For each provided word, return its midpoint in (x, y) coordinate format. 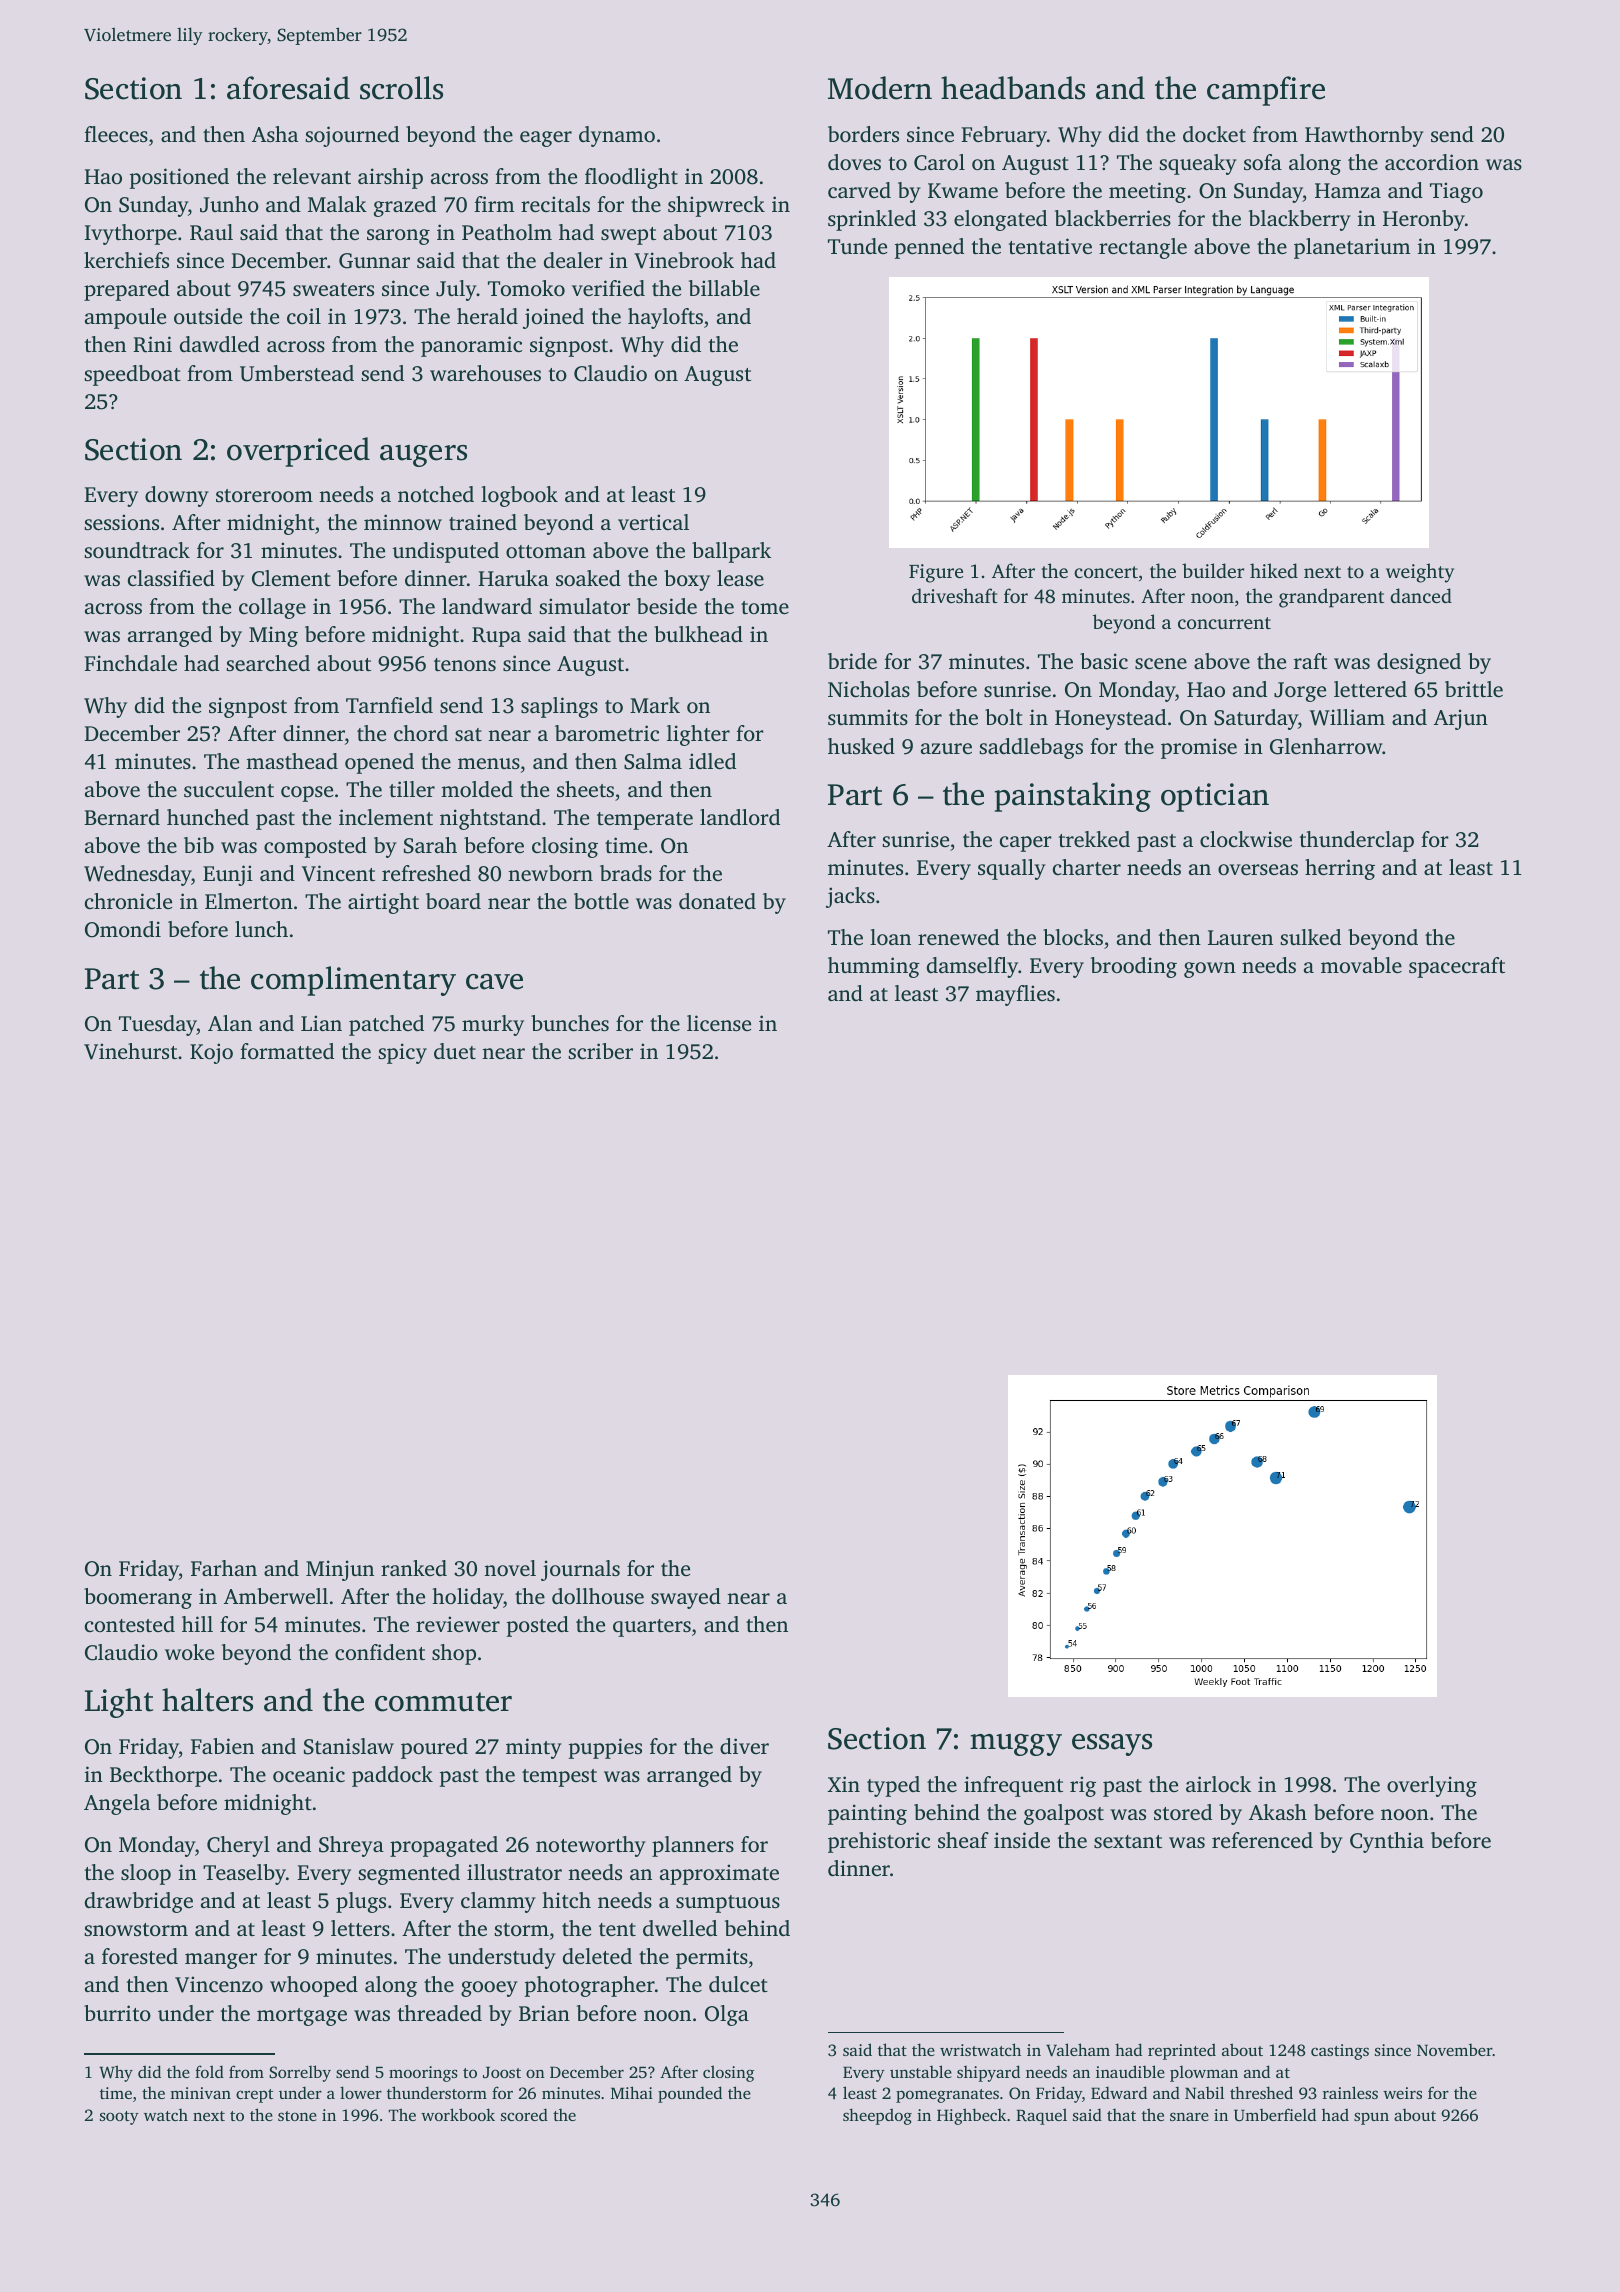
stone (297, 2116)
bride (852, 661)
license (719, 1023)
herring (1340, 869)
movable (1361, 965)
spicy (402, 1053)
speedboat (132, 375)
